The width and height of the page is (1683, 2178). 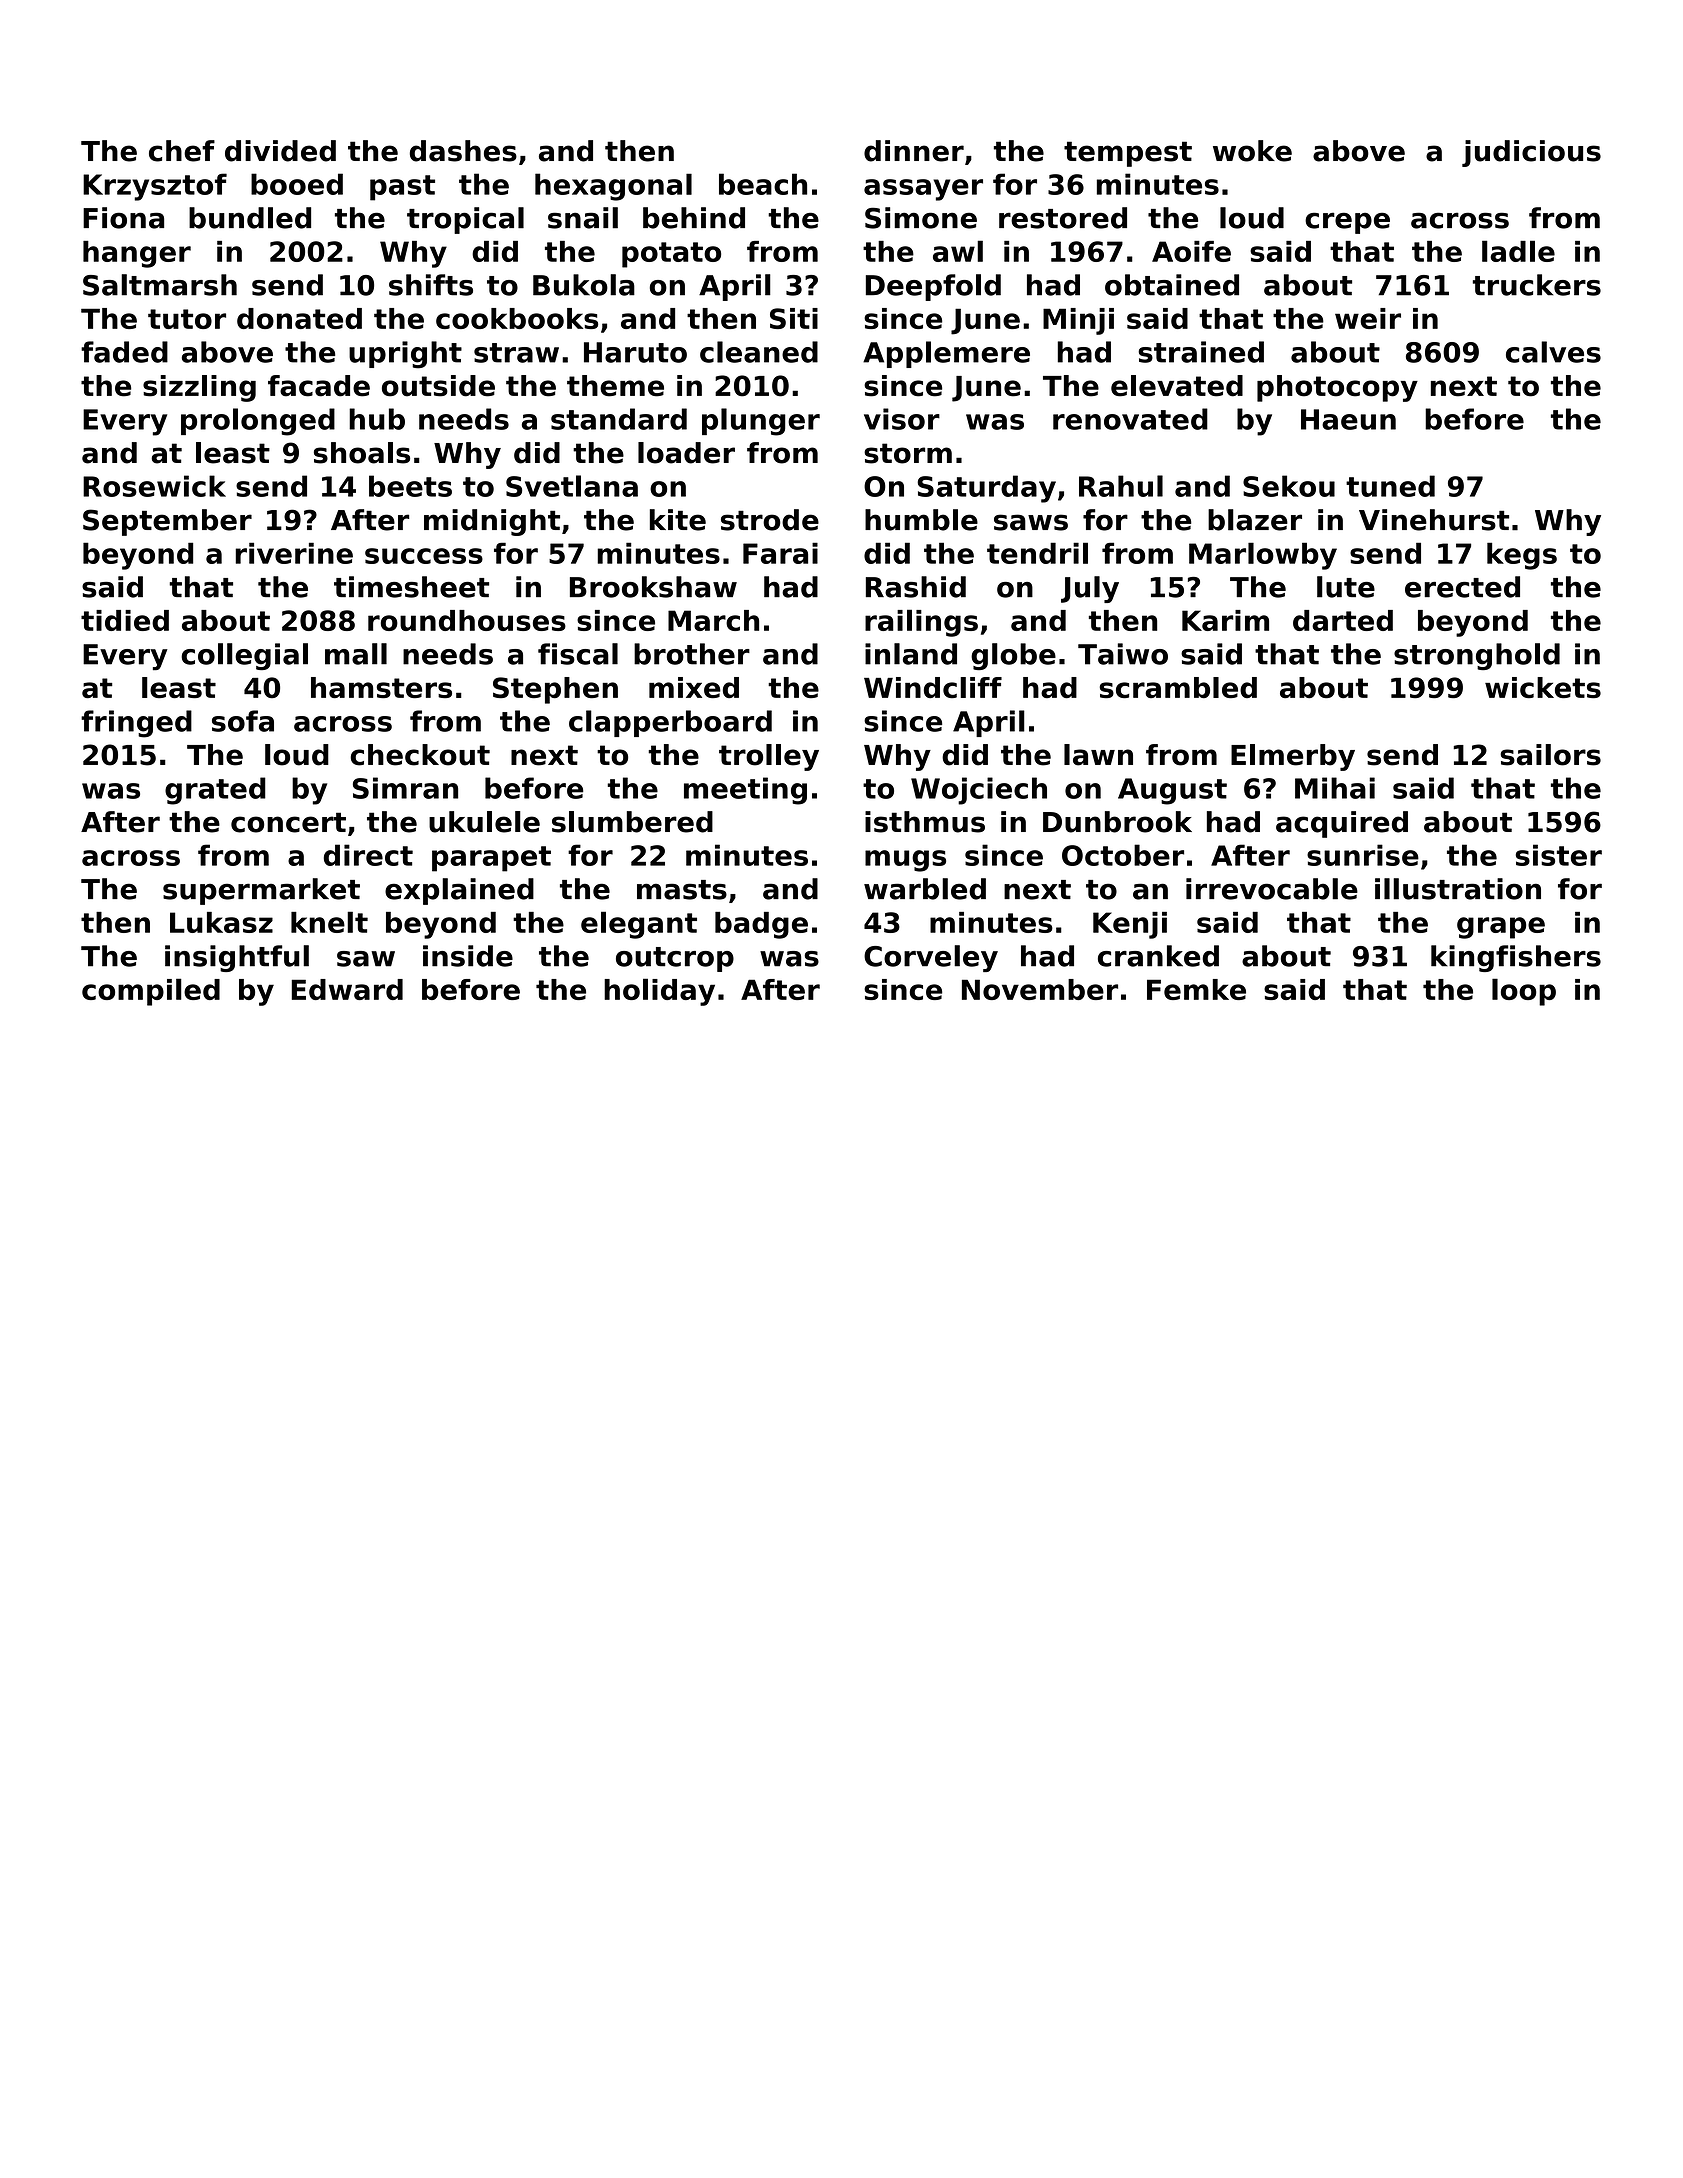 I want to click on timesheet, so click(x=411, y=587).
